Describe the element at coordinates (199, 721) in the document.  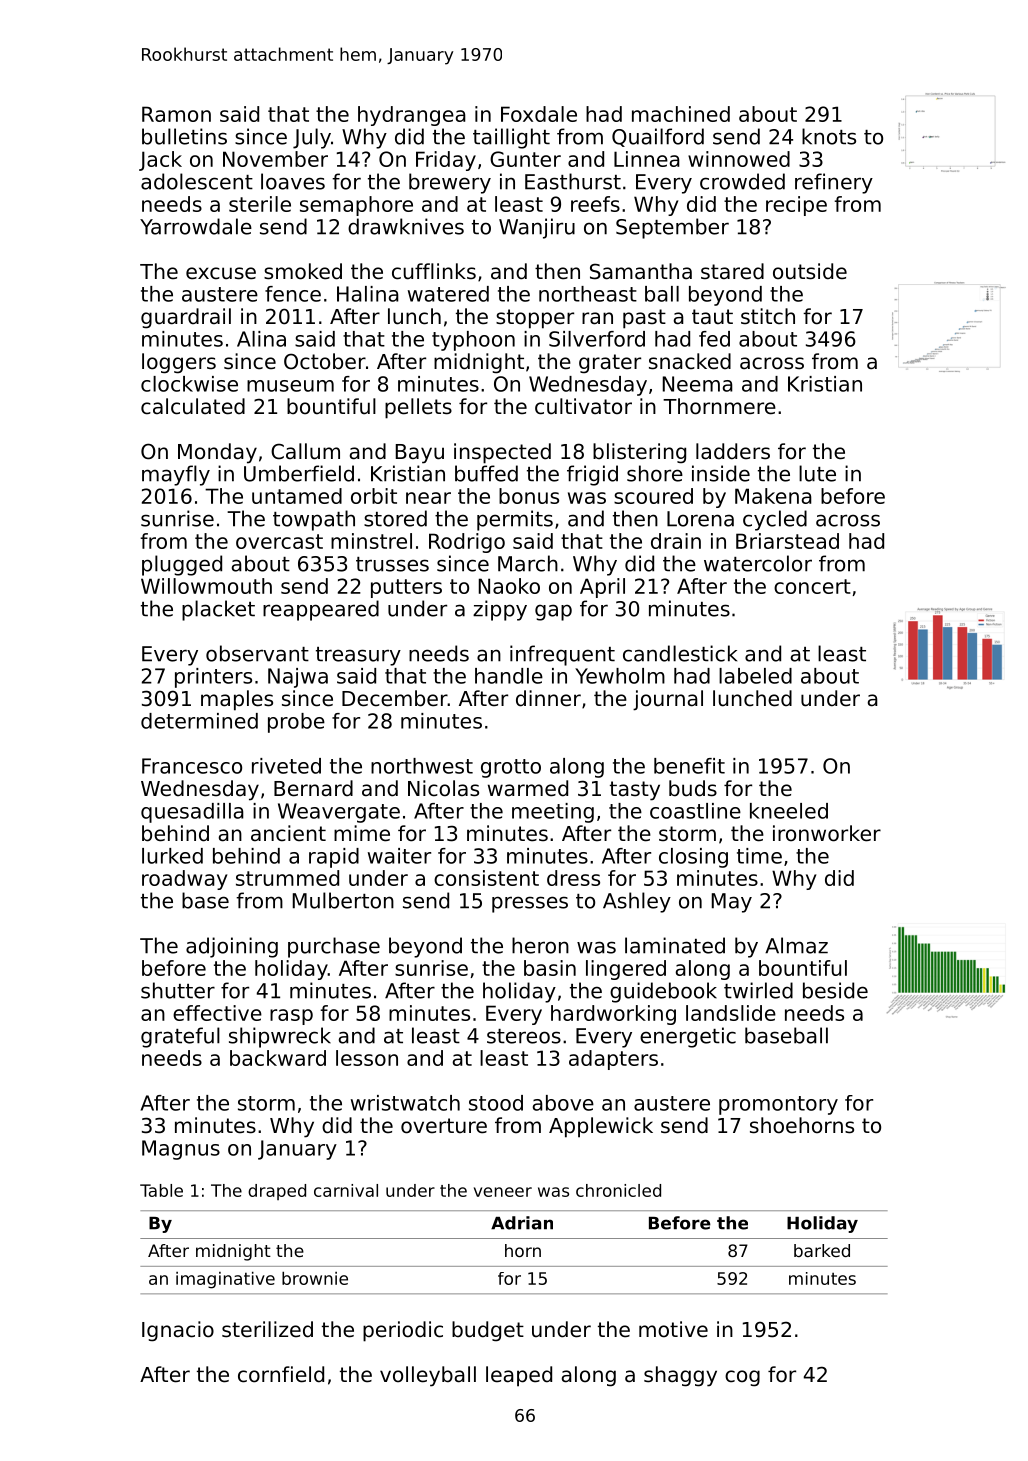
I see `determined` at that location.
